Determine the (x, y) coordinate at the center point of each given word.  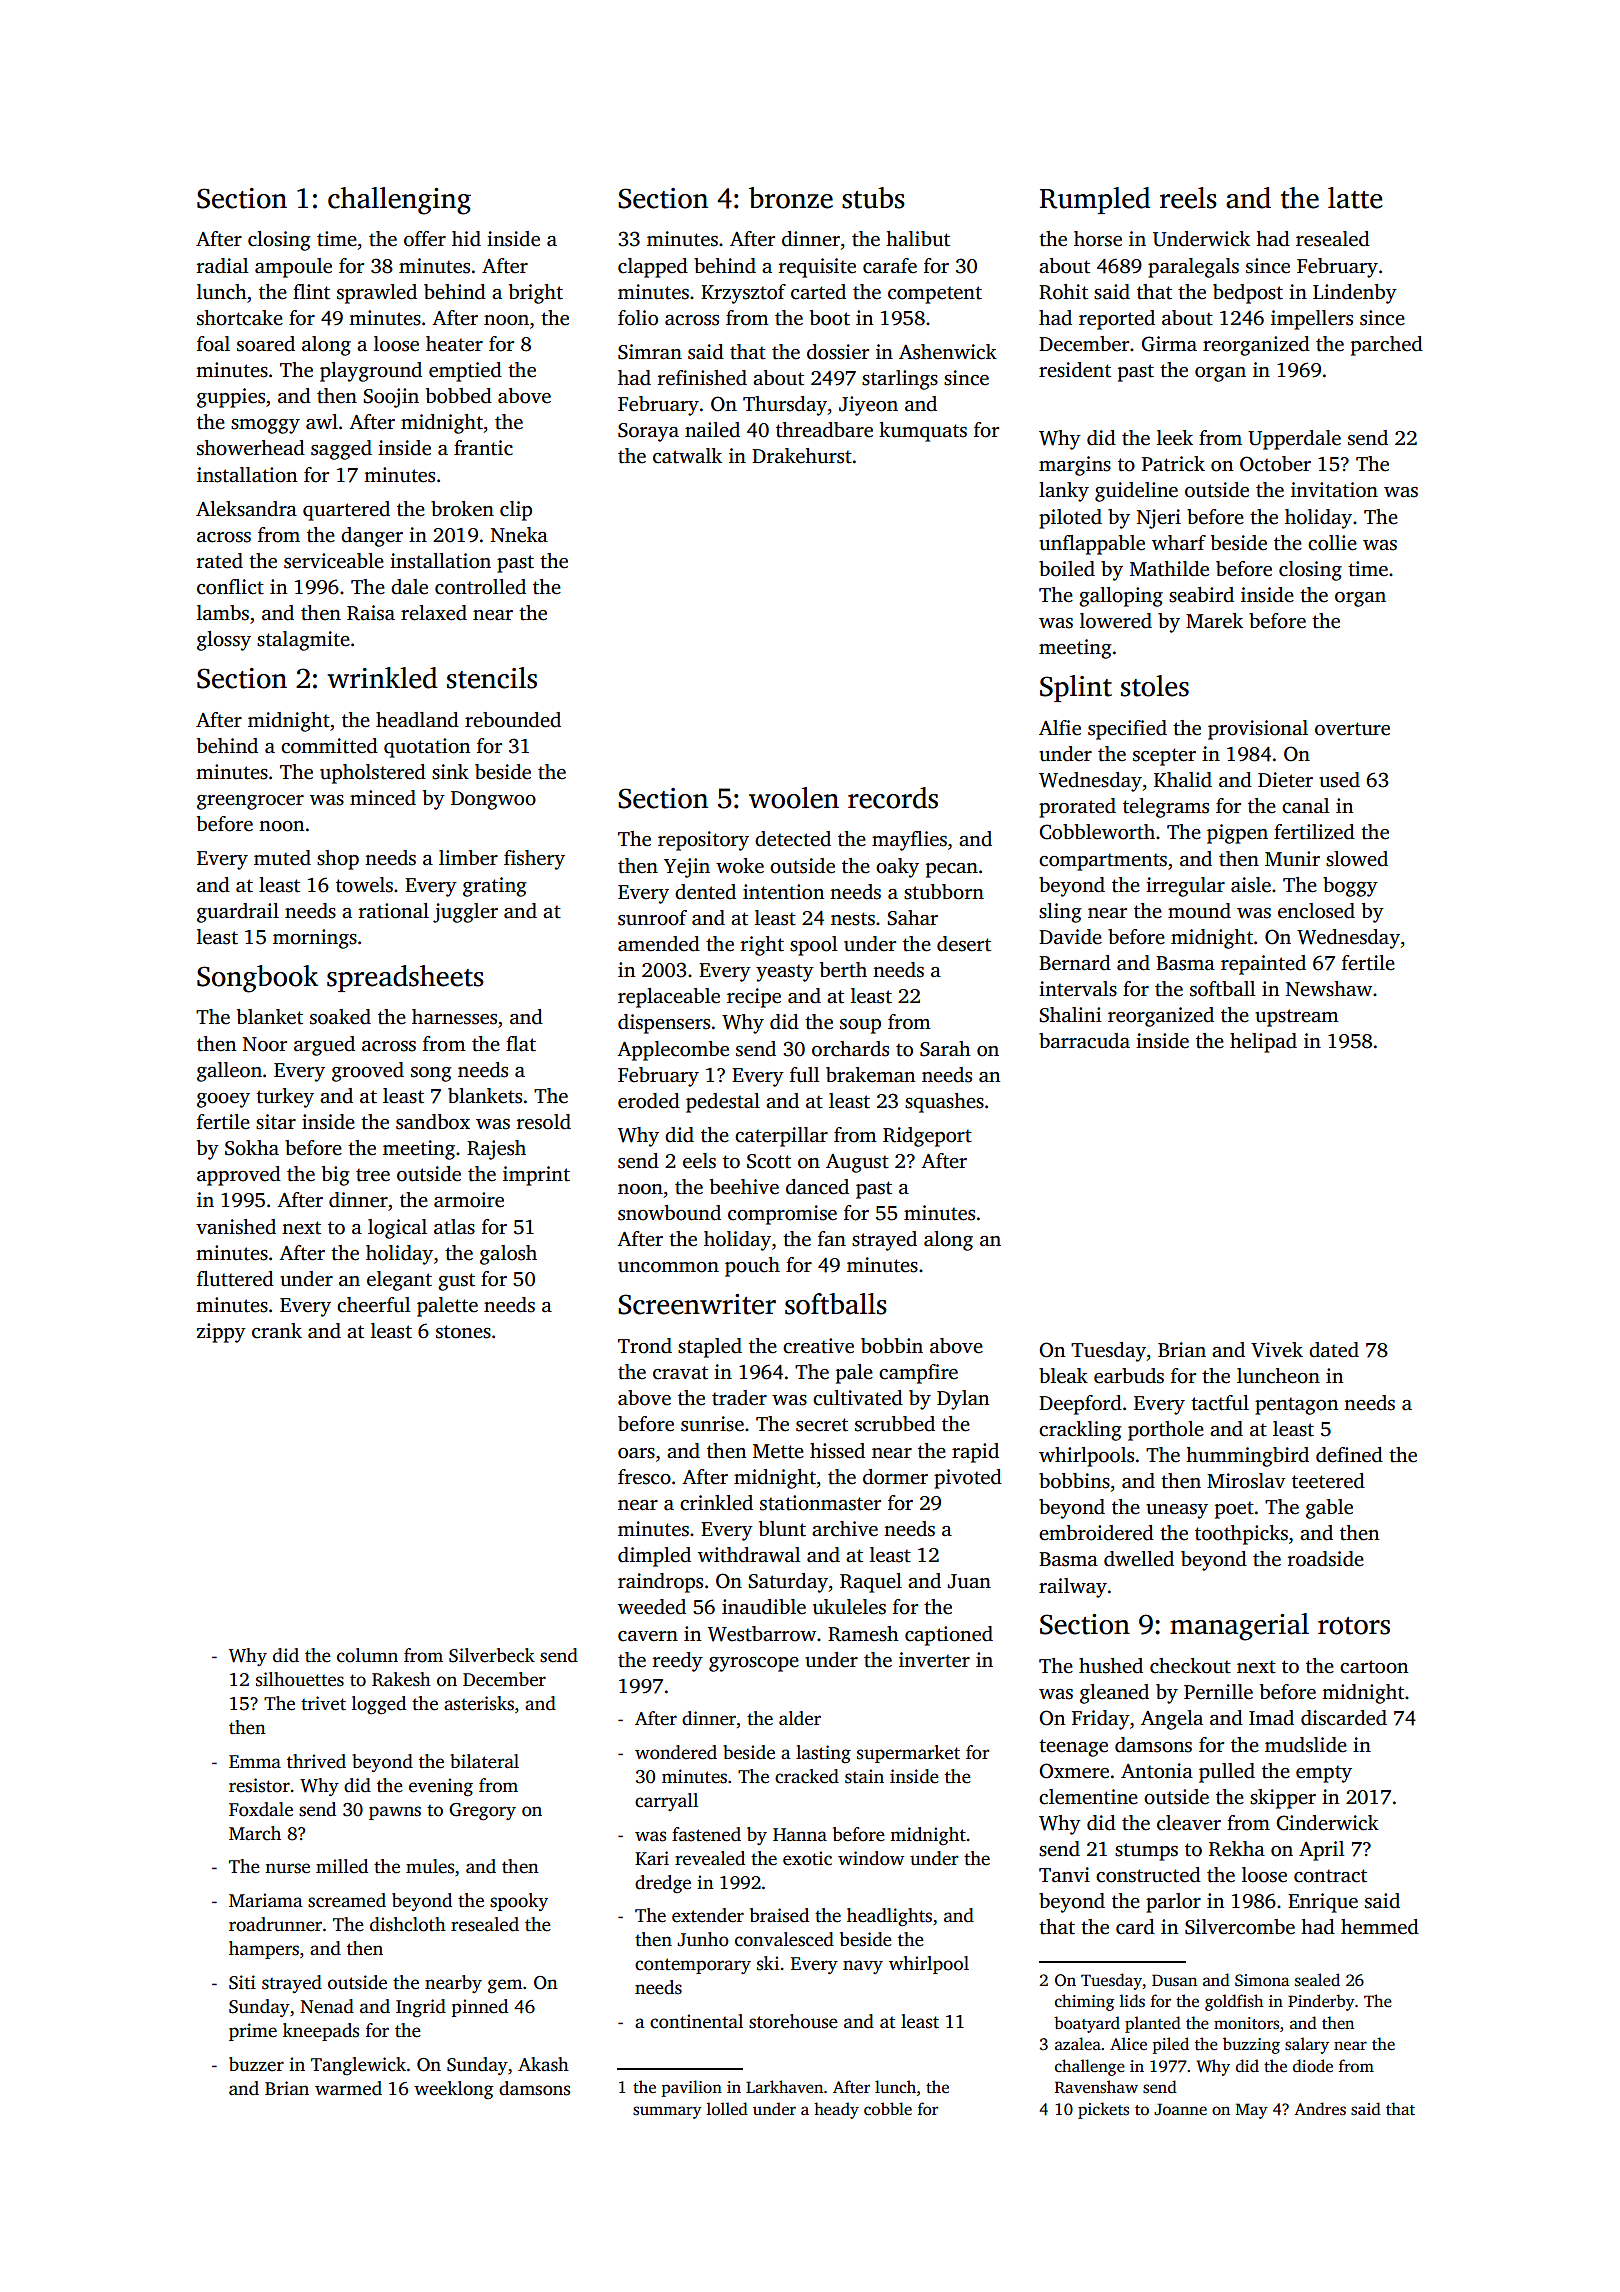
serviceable (334, 561)
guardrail (238, 913)
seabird (1201, 595)
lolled (727, 2108)
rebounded (513, 720)
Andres (1320, 2109)
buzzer (256, 2064)
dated (1334, 1350)
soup (860, 1026)
